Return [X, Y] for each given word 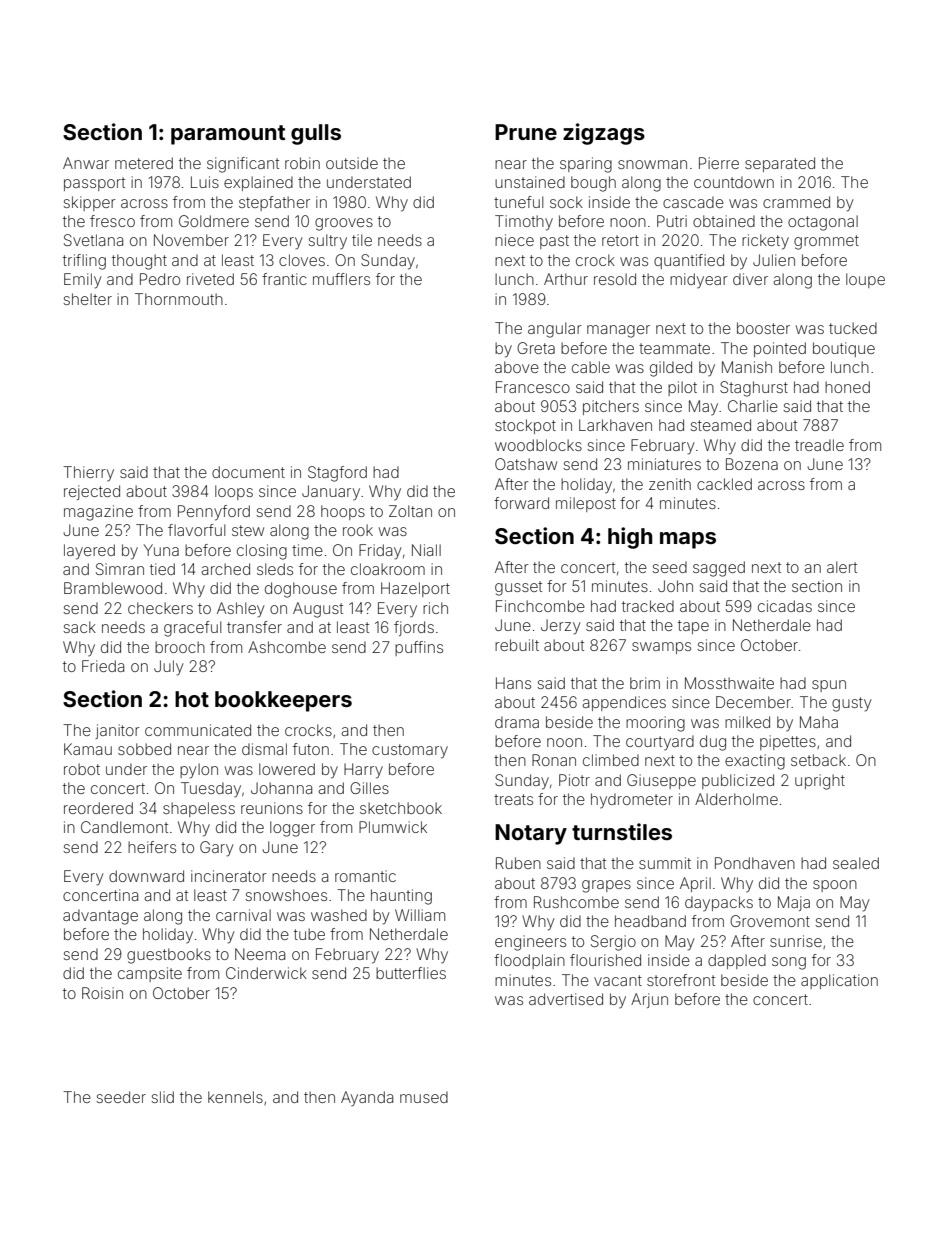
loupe [865, 280]
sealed [856, 863]
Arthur [566, 279]
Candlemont [124, 827]
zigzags [604, 134]
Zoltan [410, 511]
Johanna [281, 788]
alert [842, 567]
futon [311, 749]
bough [593, 184]
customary [410, 751]
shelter [87, 299]
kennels [235, 1097]
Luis [205, 182]
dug [713, 743]
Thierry [88, 473]
